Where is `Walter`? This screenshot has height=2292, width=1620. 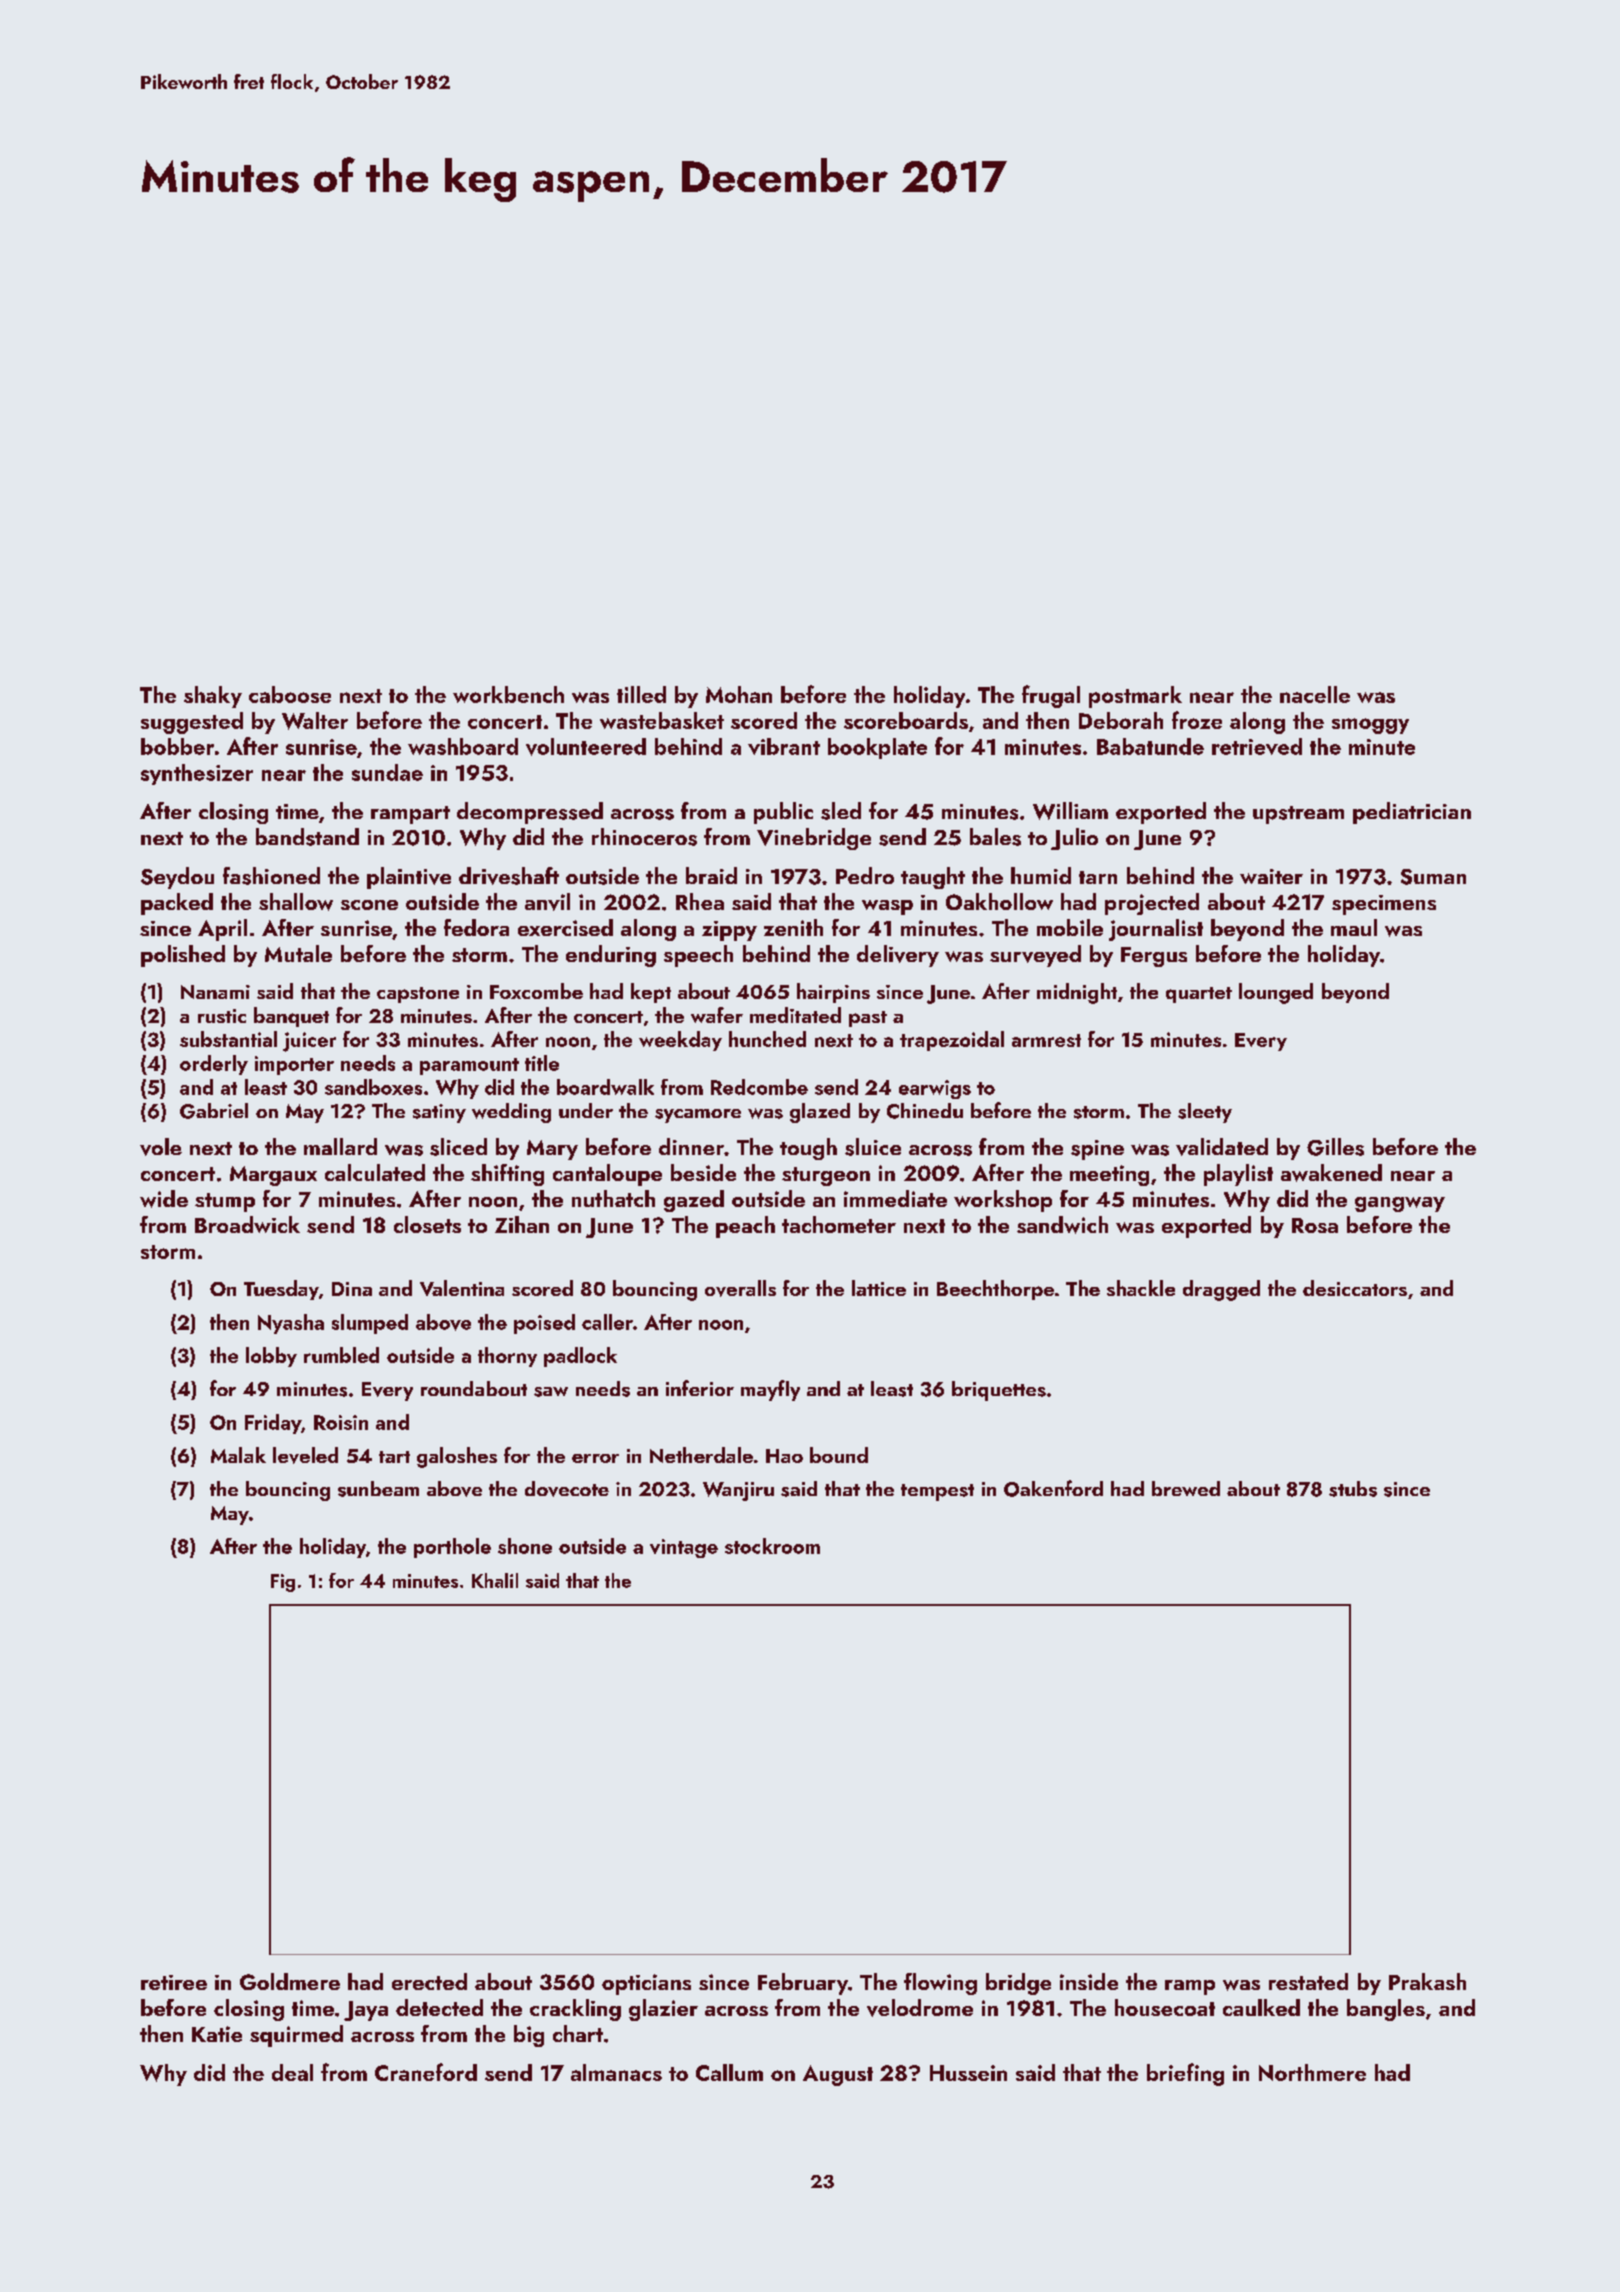
Walter is located at coordinates (315, 721).
